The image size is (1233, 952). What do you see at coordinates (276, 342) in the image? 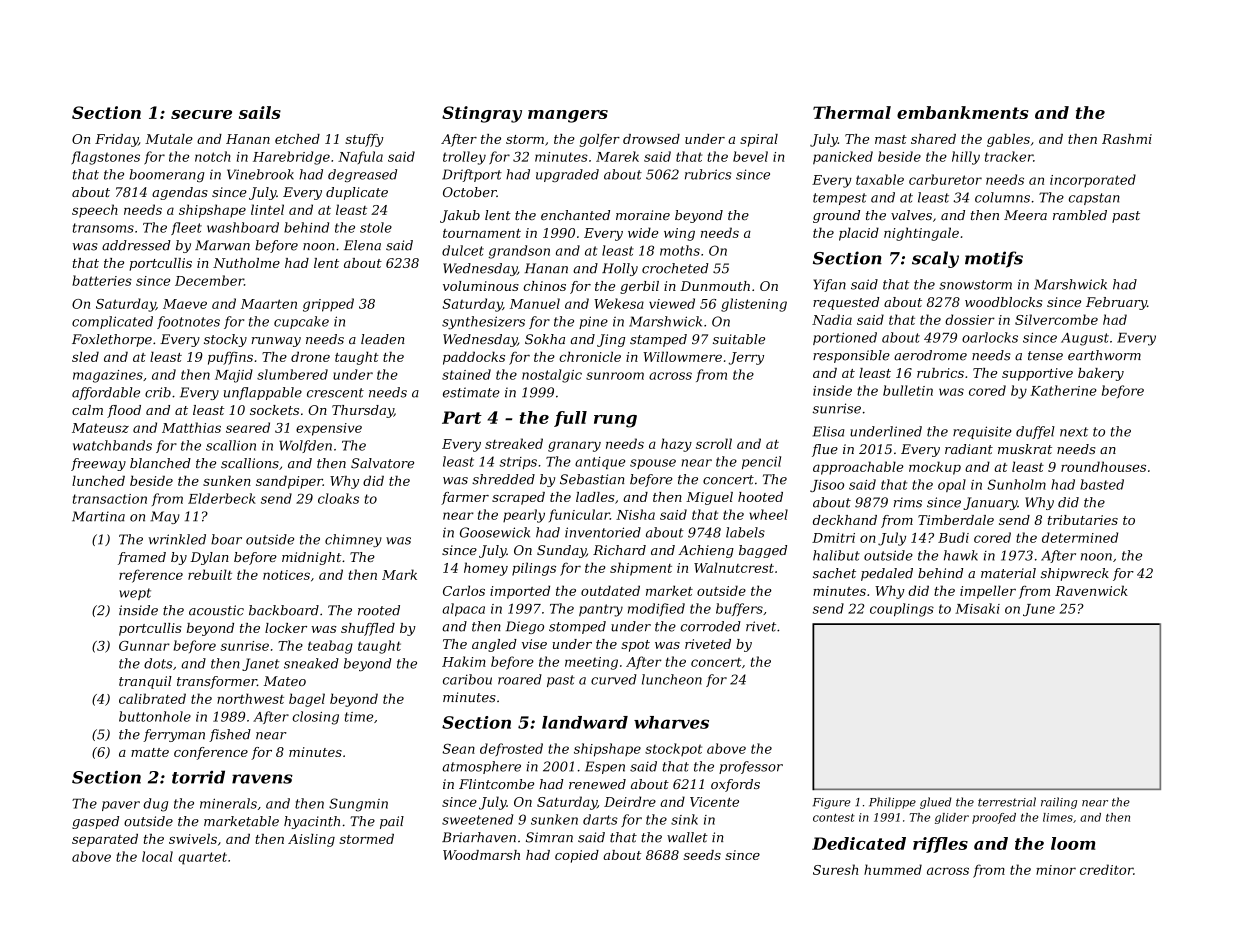
I see `runway` at bounding box center [276, 342].
